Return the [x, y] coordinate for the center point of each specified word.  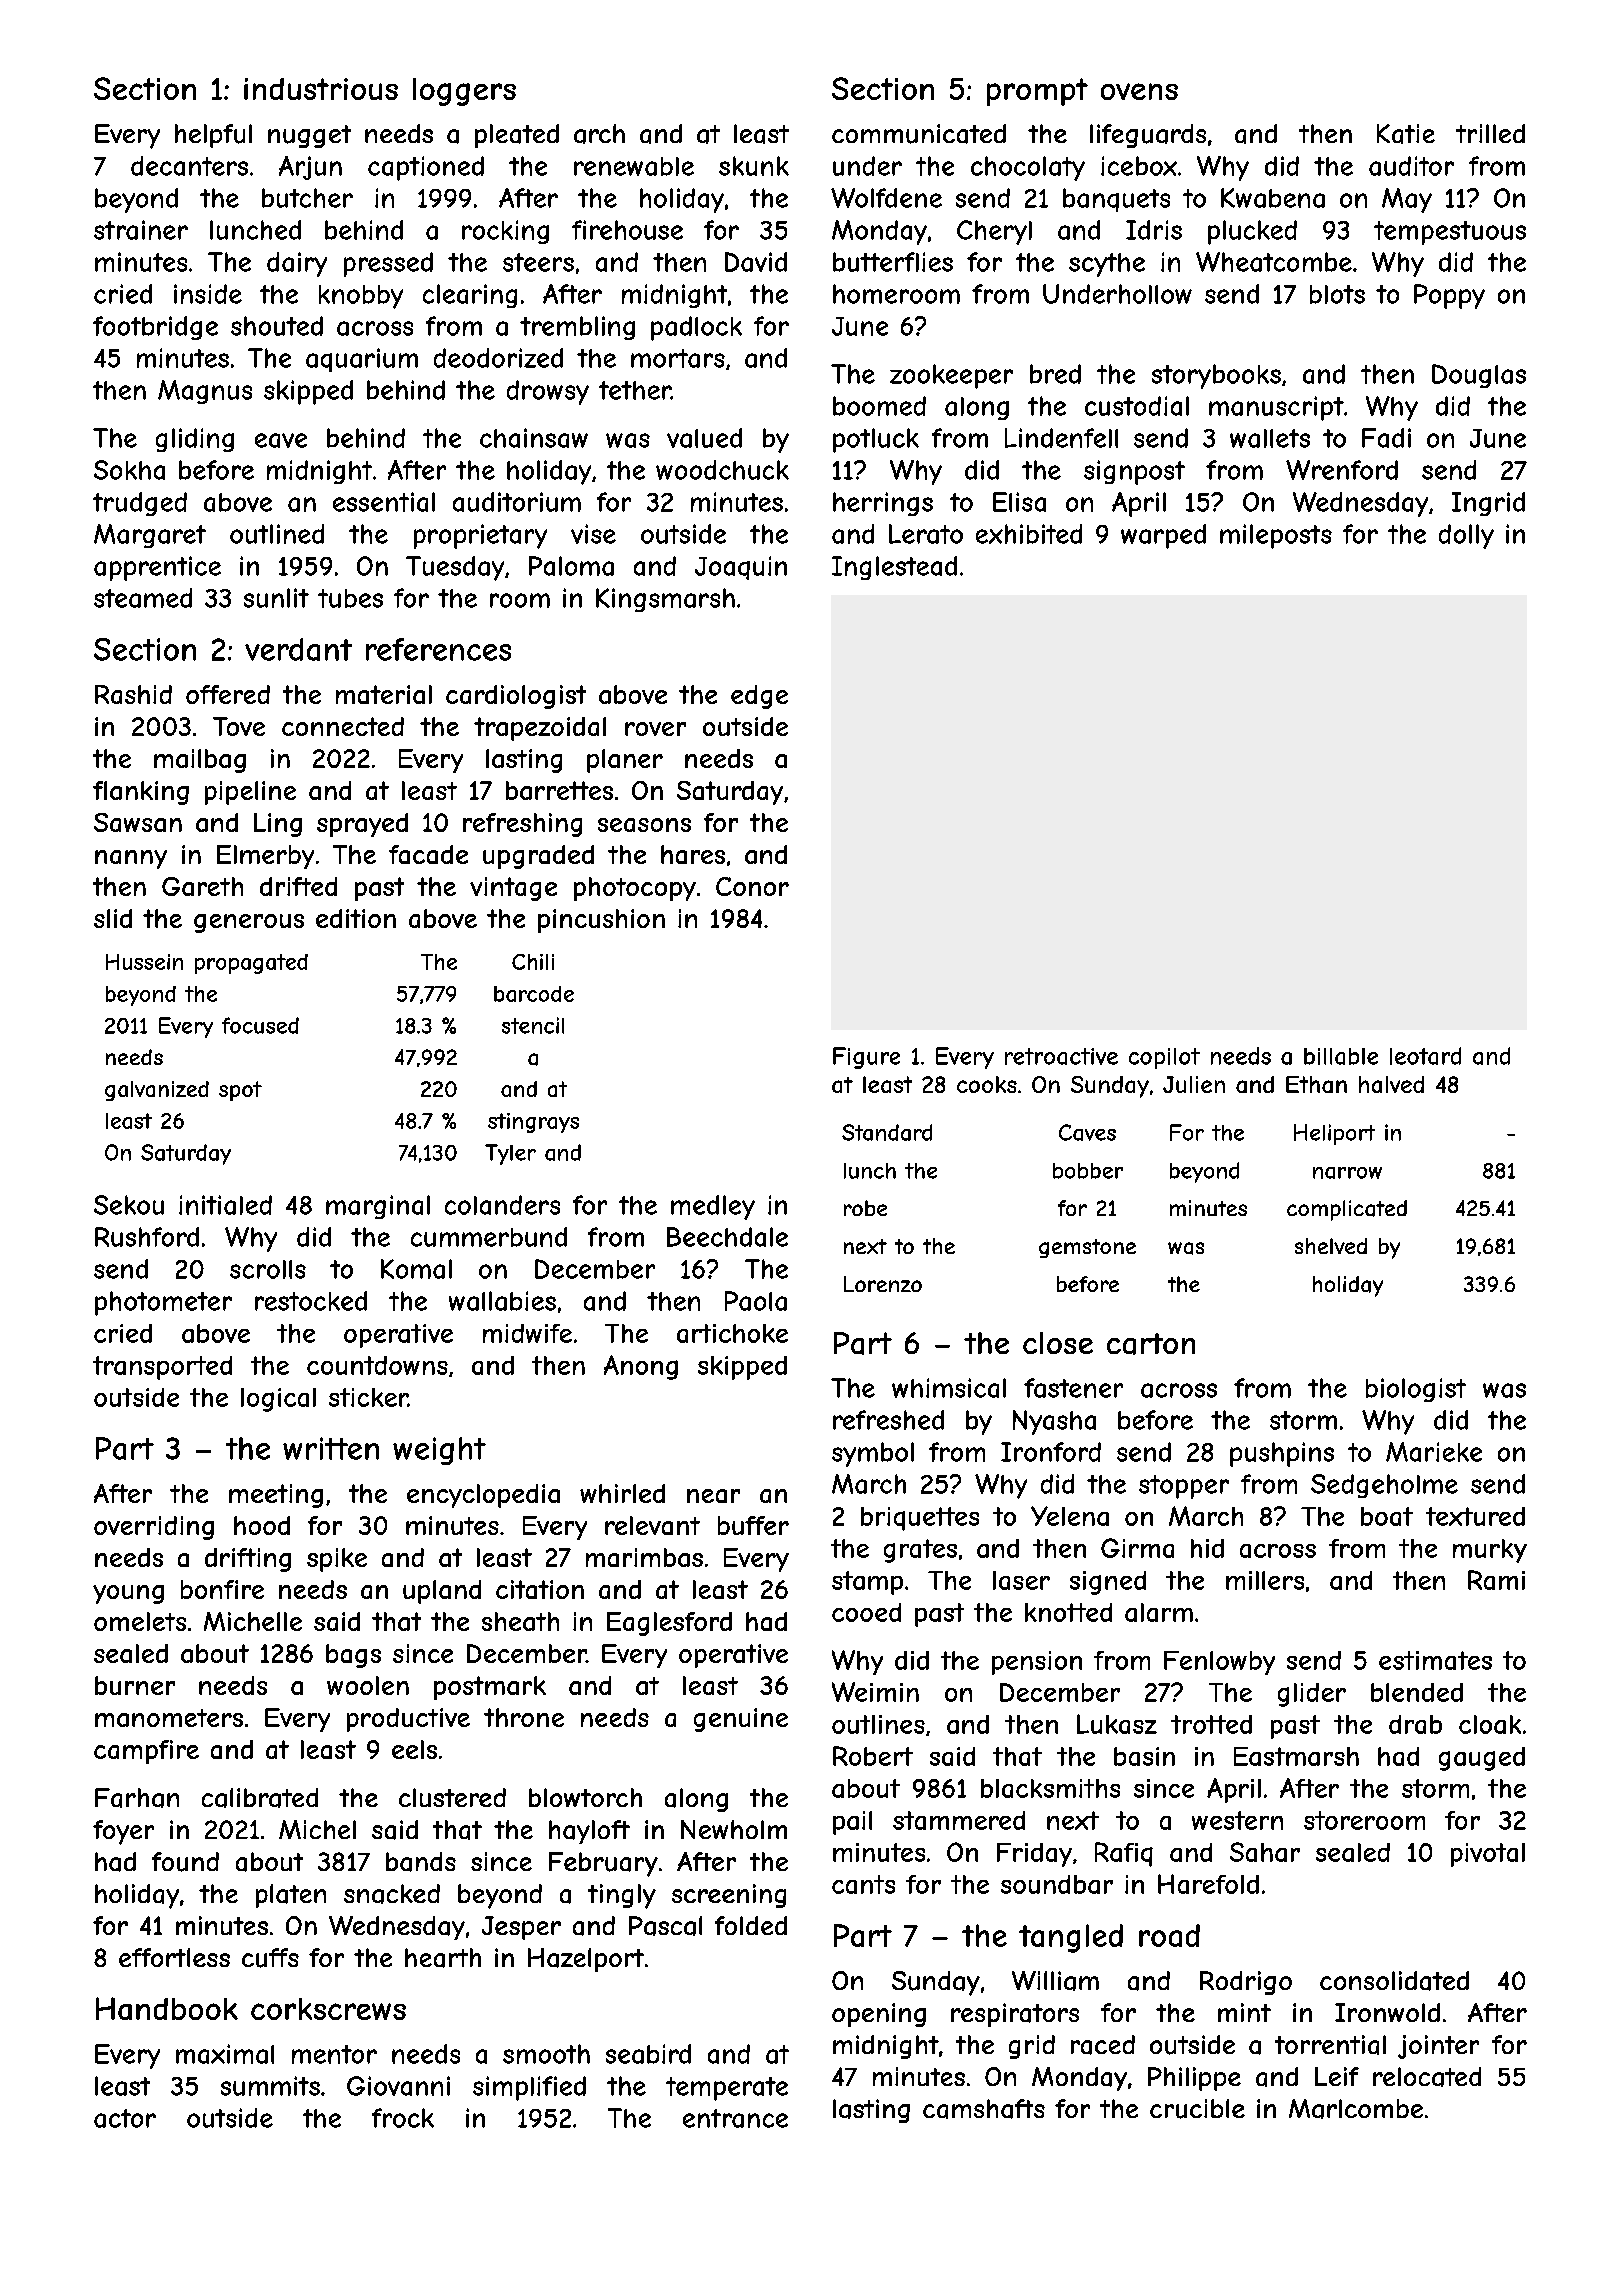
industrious [321, 89]
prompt [1037, 92]
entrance [735, 2118]
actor [125, 2118]
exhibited [1029, 534]
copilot [1164, 1058]
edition [356, 918]
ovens [1139, 91]
